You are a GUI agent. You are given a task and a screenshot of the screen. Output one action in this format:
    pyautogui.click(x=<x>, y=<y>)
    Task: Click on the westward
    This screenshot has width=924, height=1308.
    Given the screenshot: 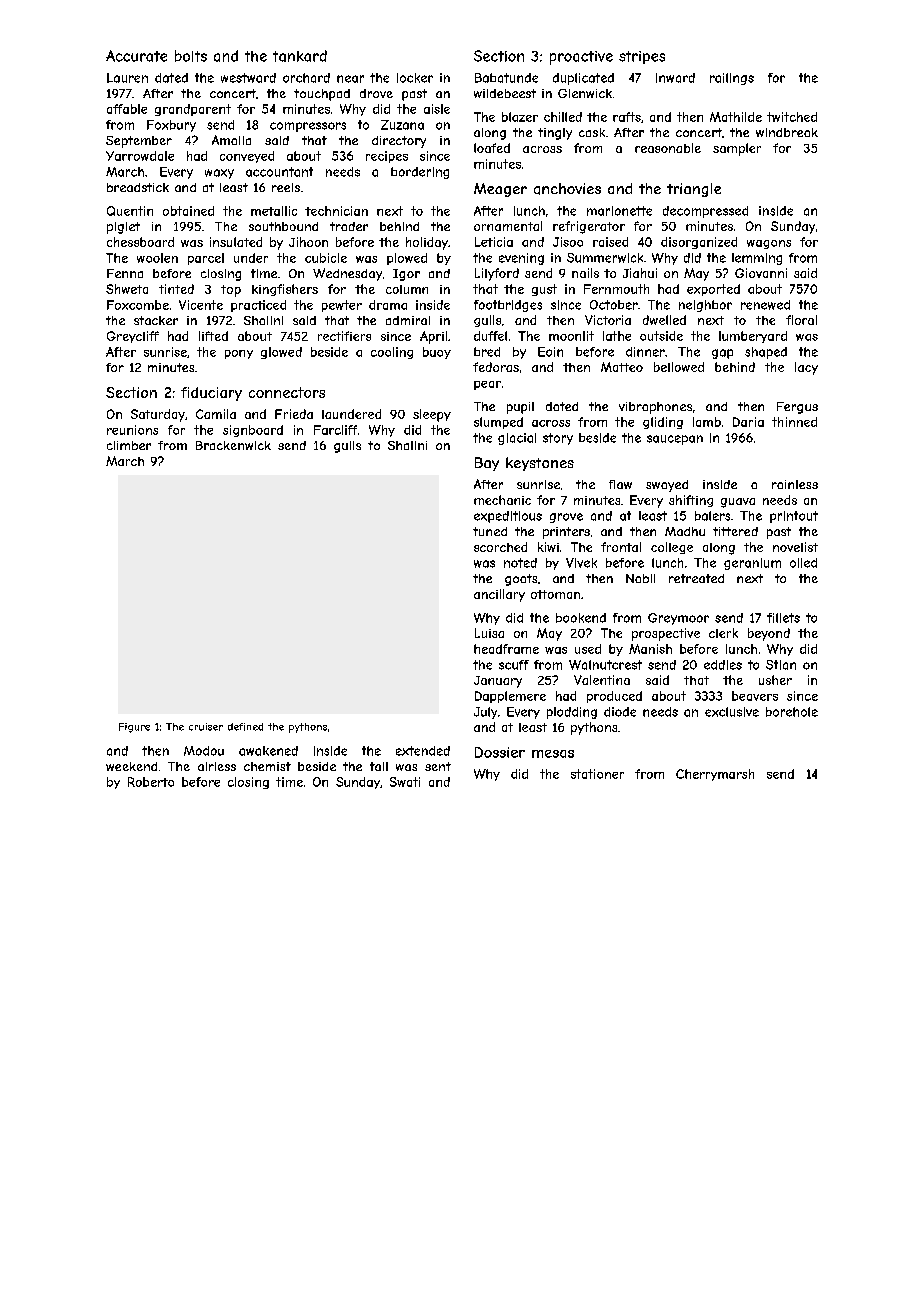 What is the action you would take?
    pyautogui.click(x=248, y=78)
